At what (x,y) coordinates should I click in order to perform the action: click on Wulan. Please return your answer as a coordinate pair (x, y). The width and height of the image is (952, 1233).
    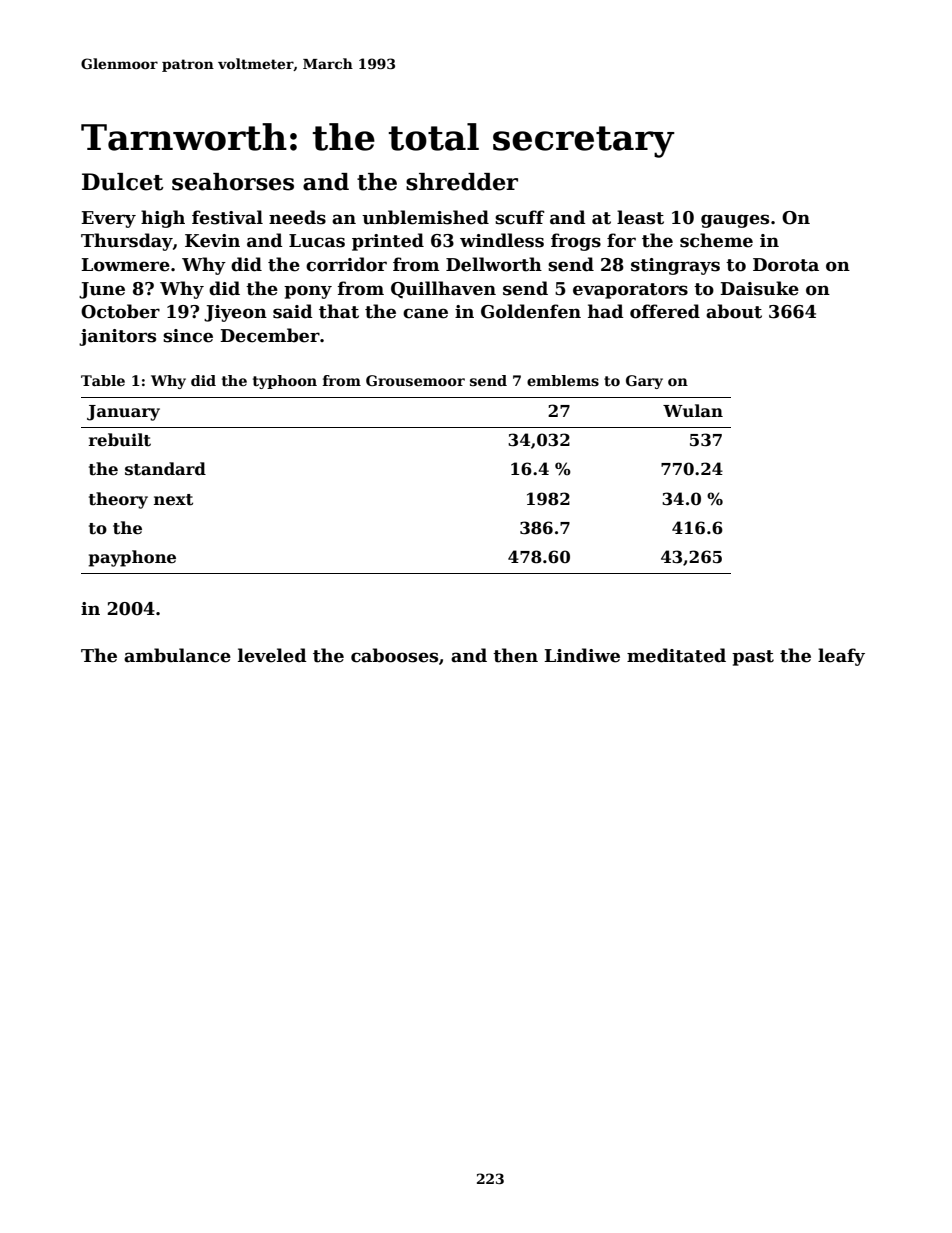
    Looking at the image, I should click on (693, 410).
